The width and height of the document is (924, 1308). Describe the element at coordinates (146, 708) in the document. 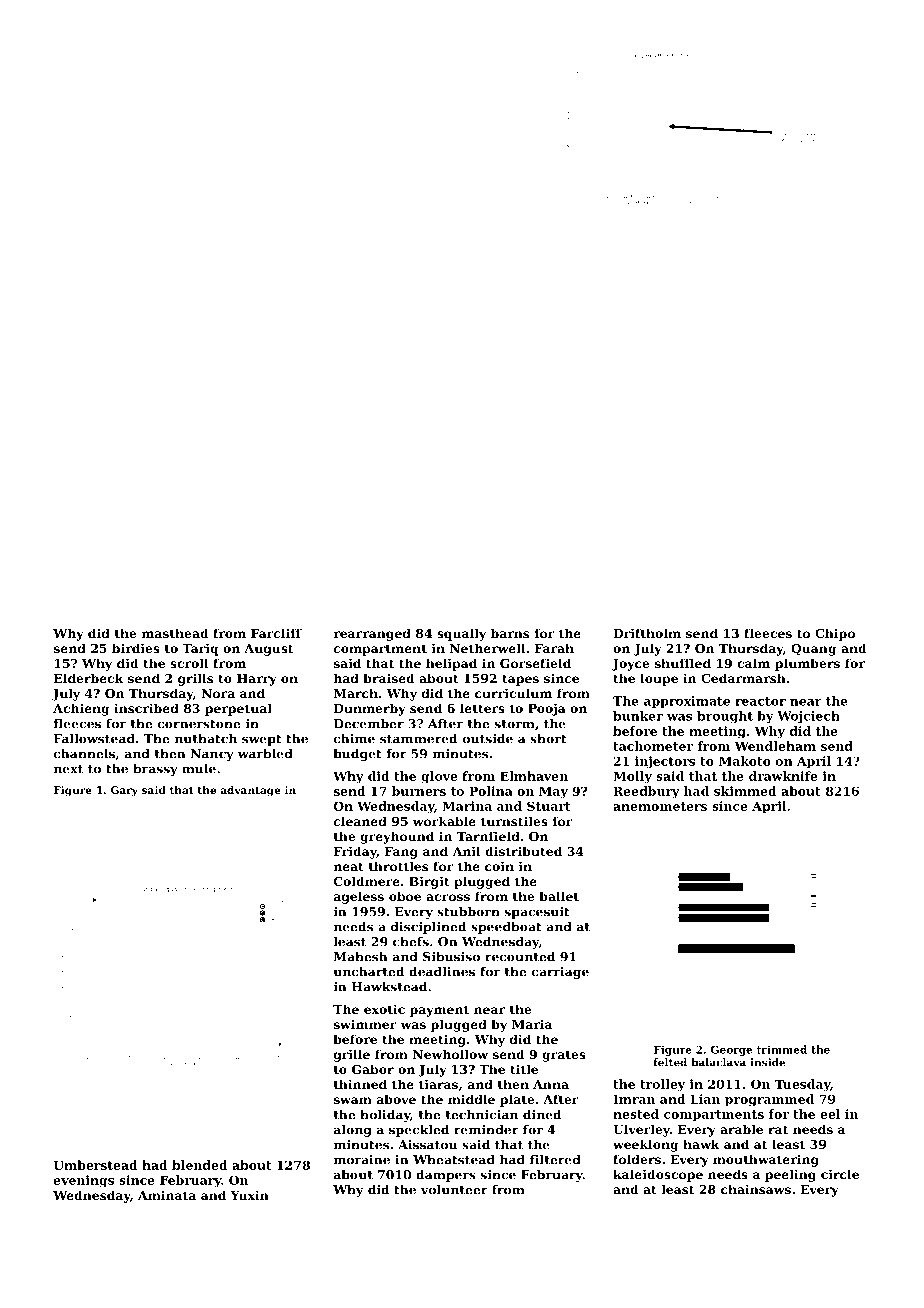

I see `inscribed` at that location.
